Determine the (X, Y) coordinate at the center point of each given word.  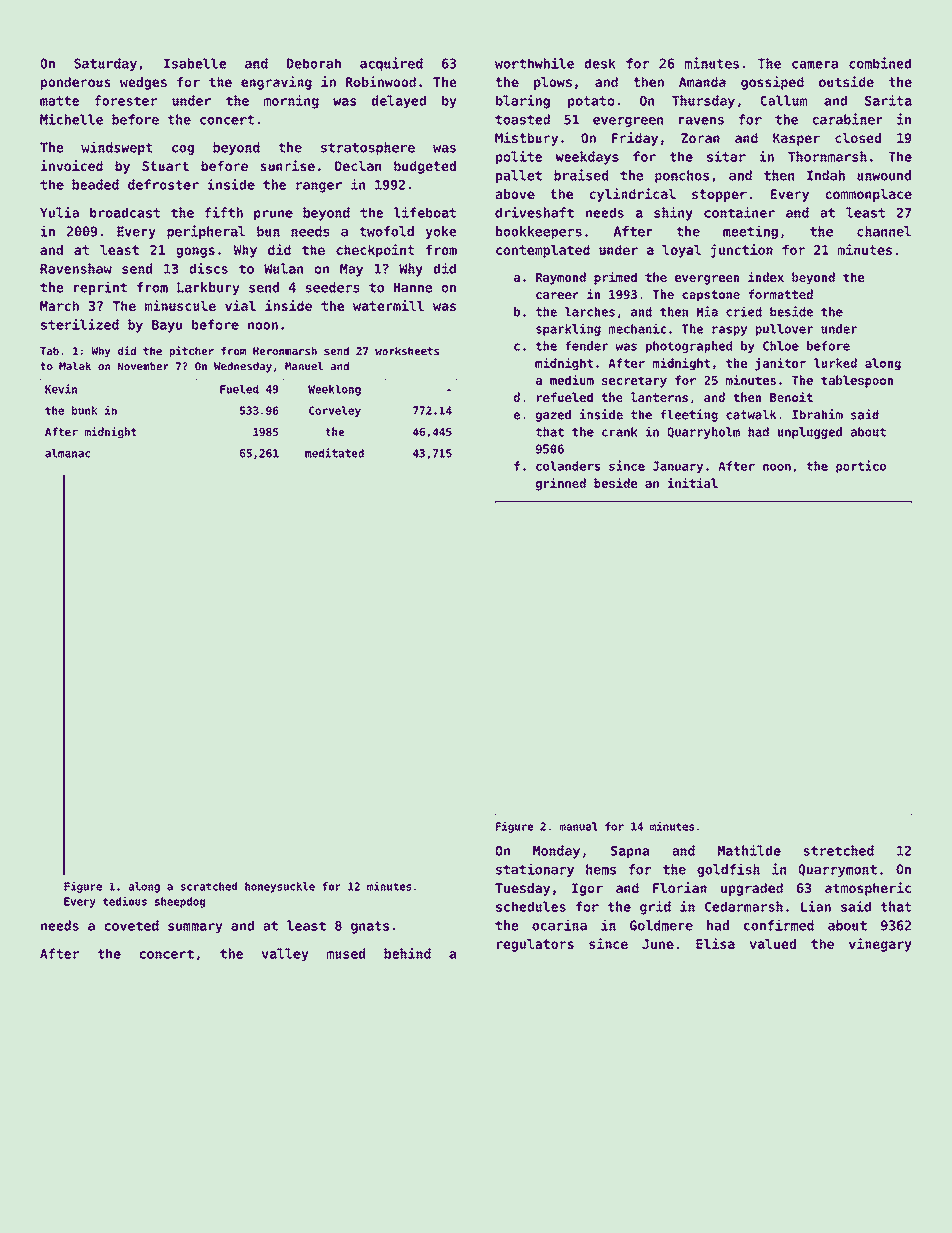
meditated (334, 453)
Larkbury (208, 288)
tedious (125, 901)
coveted (131, 925)
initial (693, 483)
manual (579, 826)
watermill (388, 305)
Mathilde (749, 850)
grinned (561, 484)
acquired (391, 64)
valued (773, 944)
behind (407, 953)
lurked (835, 363)
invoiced (72, 165)
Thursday (703, 102)
